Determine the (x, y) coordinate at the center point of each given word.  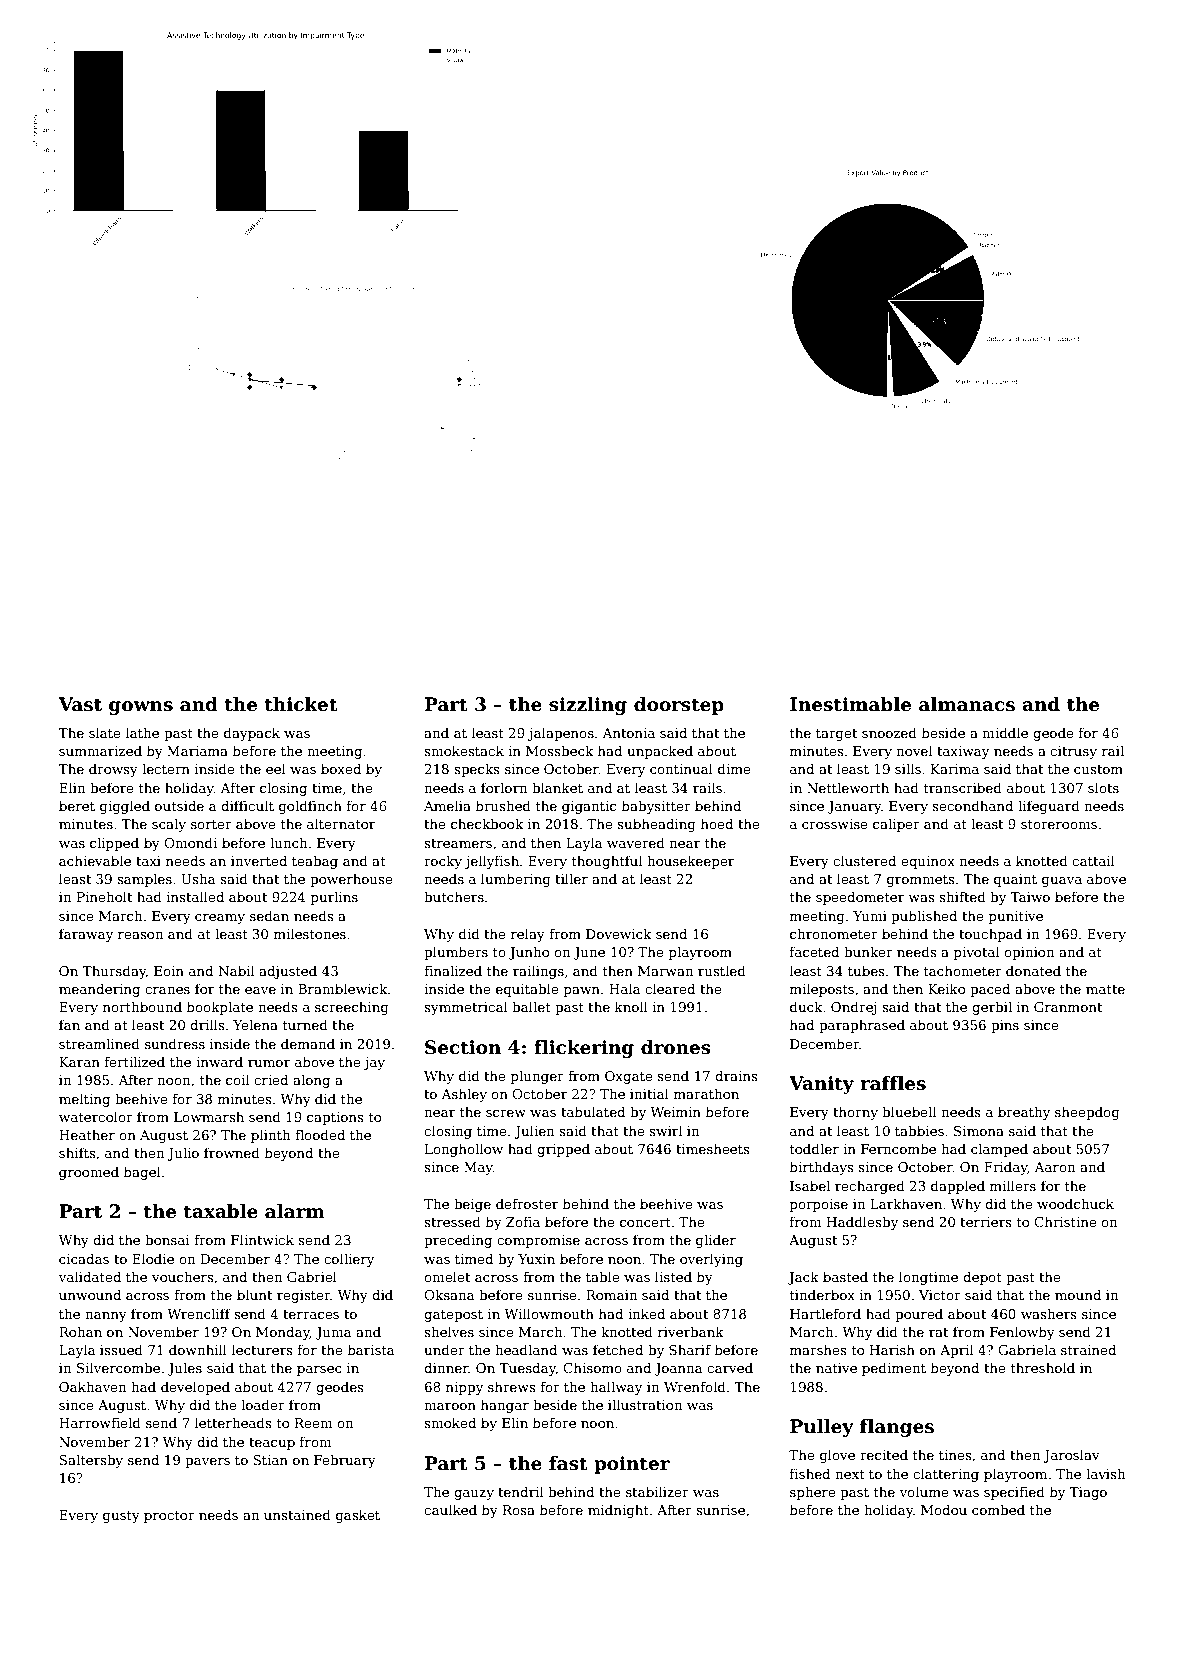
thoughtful (607, 862)
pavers (207, 1463)
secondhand (972, 805)
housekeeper (690, 862)
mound (1078, 1294)
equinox (928, 862)
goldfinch (310, 807)
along (311, 1081)
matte (1105, 989)
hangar (505, 1406)
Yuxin (536, 1259)
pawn (582, 992)
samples (144, 880)
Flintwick (262, 1239)
